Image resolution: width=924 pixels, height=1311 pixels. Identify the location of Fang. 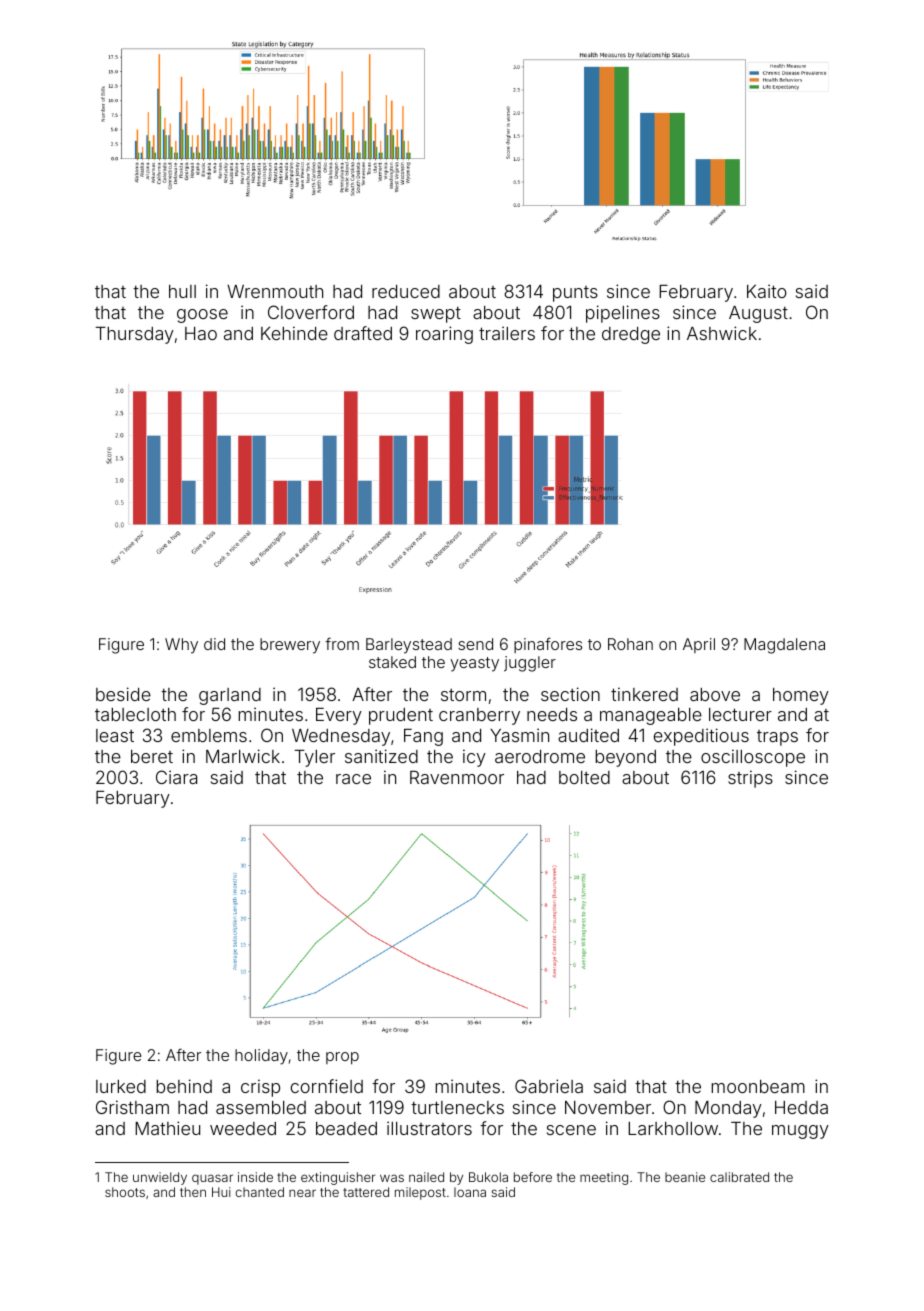
(423, 737).
